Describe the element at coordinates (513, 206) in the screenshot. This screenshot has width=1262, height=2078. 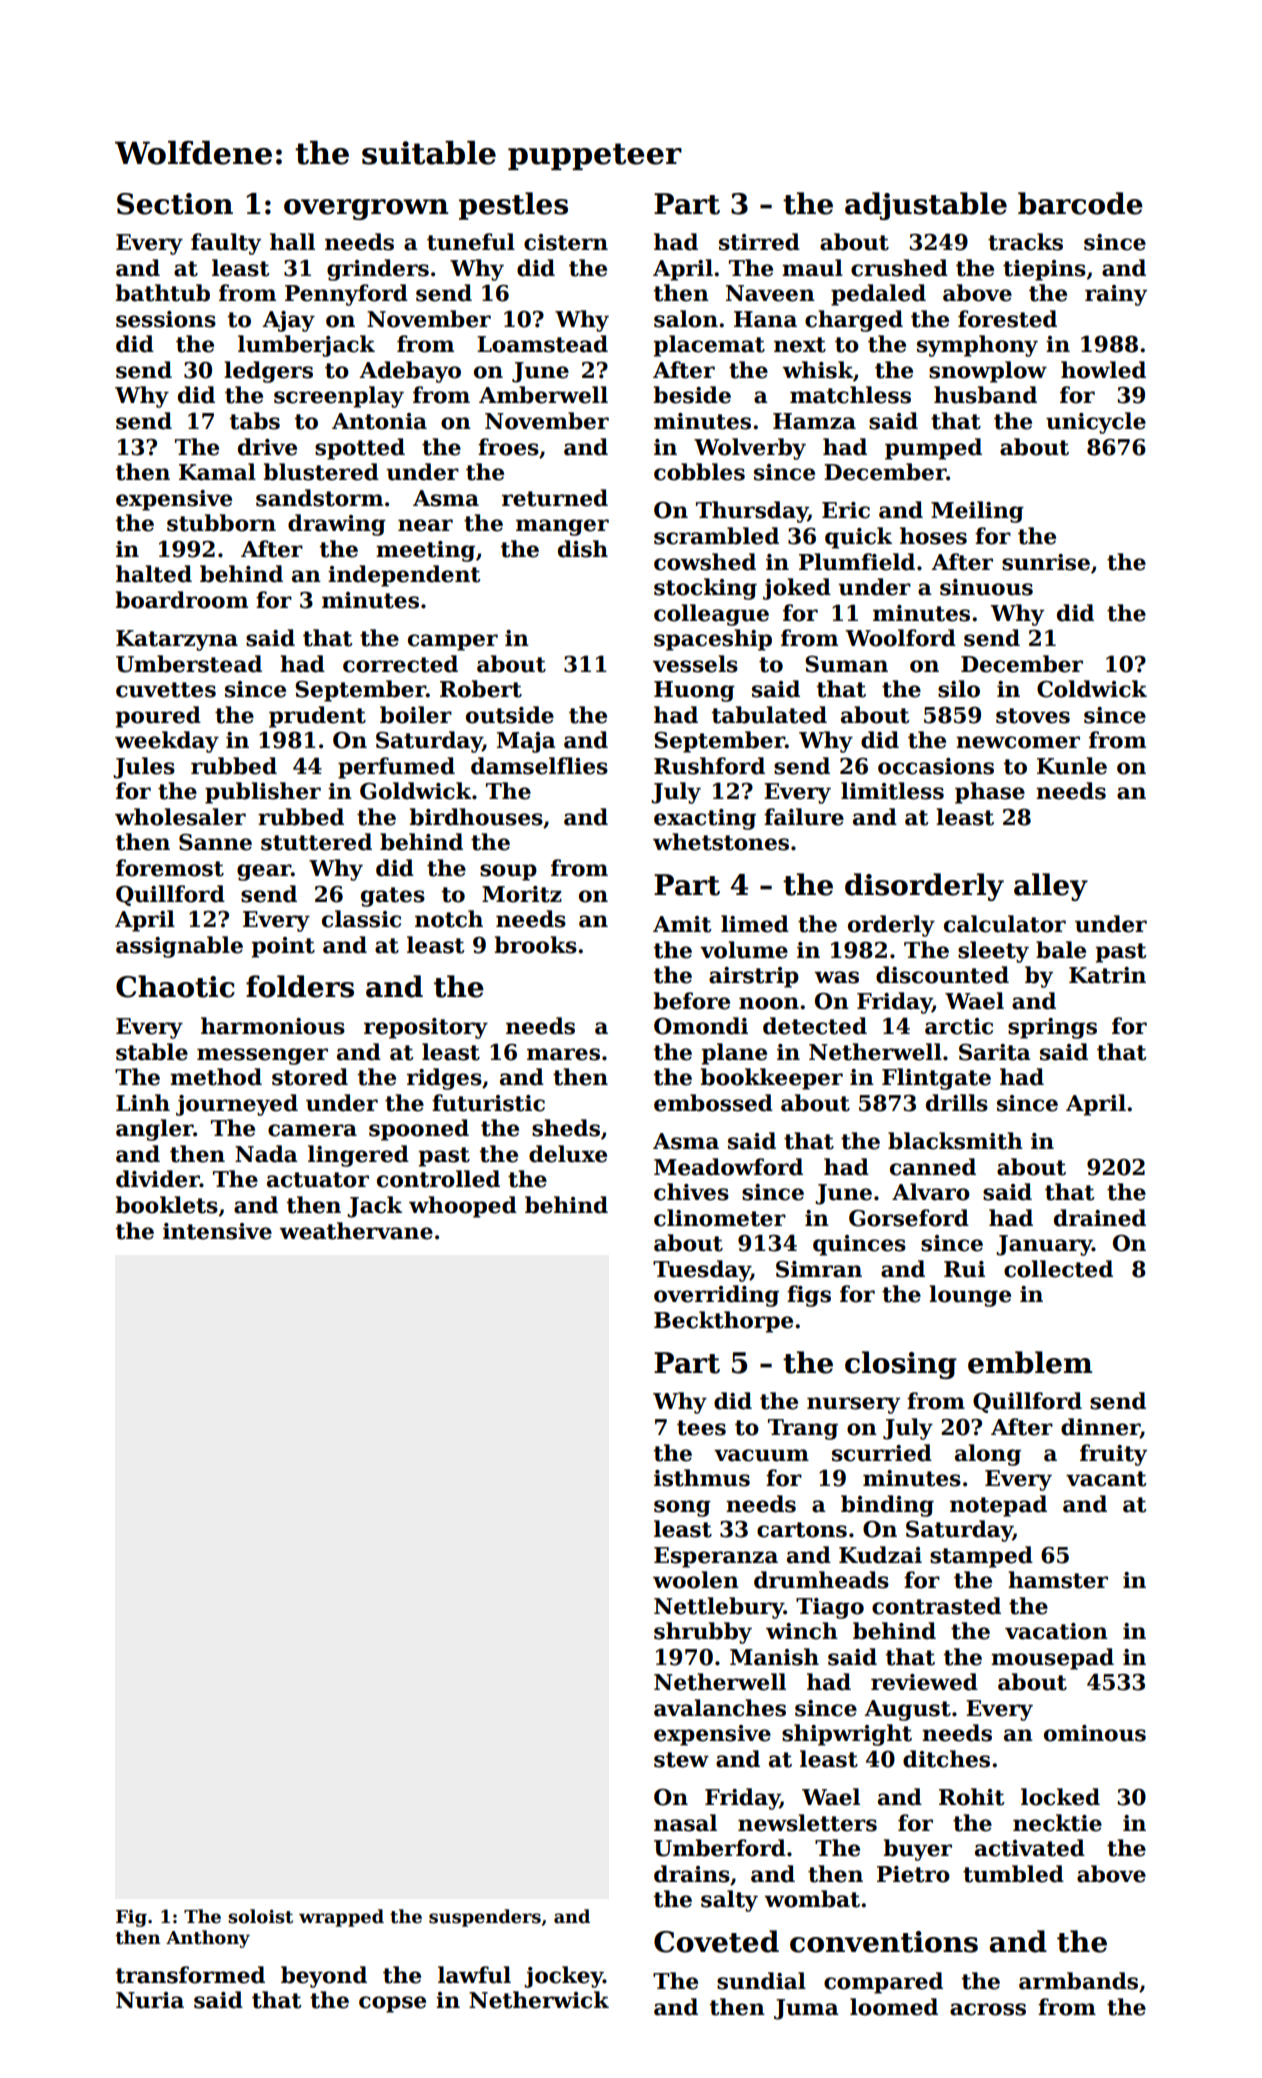
I see `pestles` at that location.
